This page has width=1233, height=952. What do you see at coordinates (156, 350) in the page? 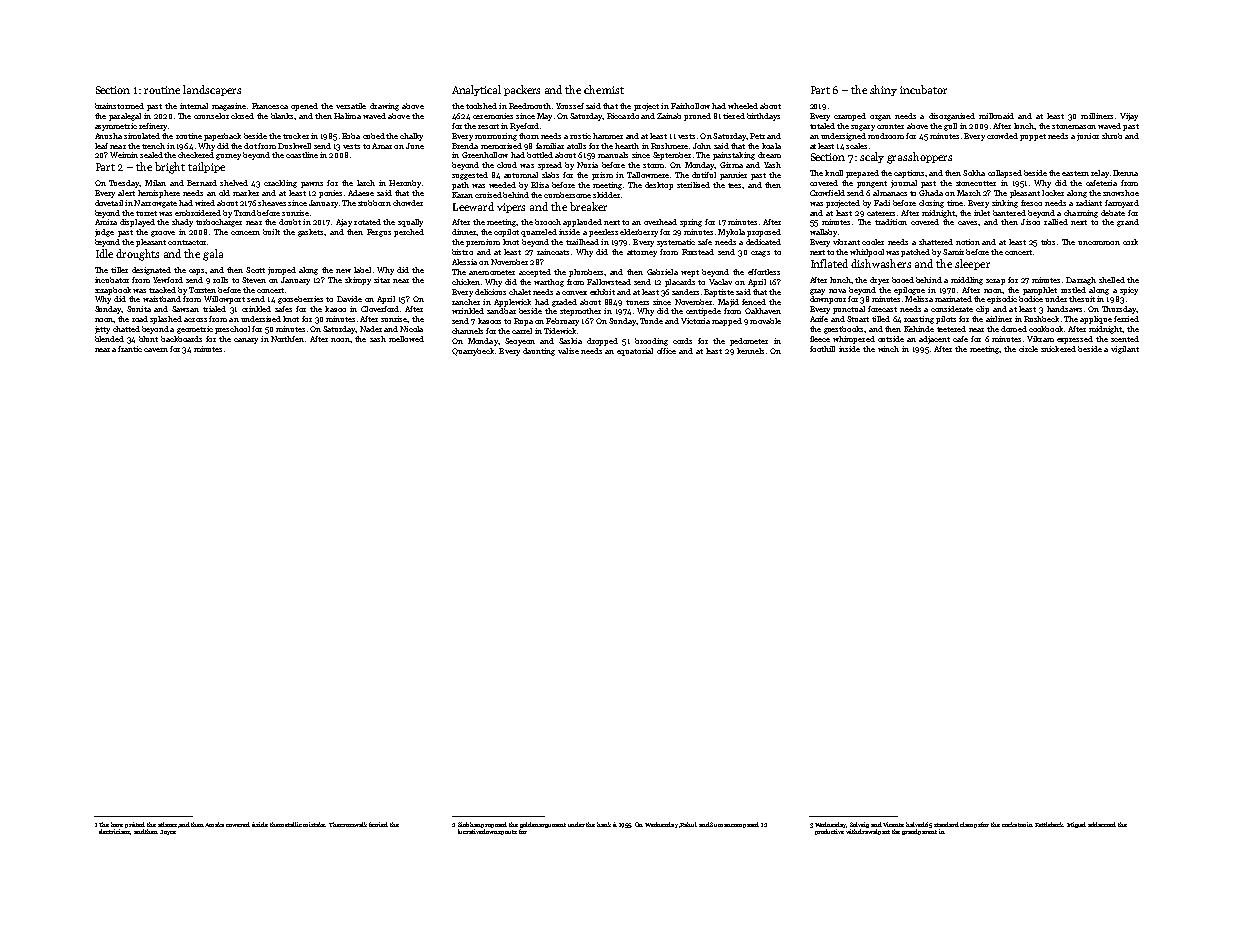
I see `cavern` at bounding box center [156, 350].
